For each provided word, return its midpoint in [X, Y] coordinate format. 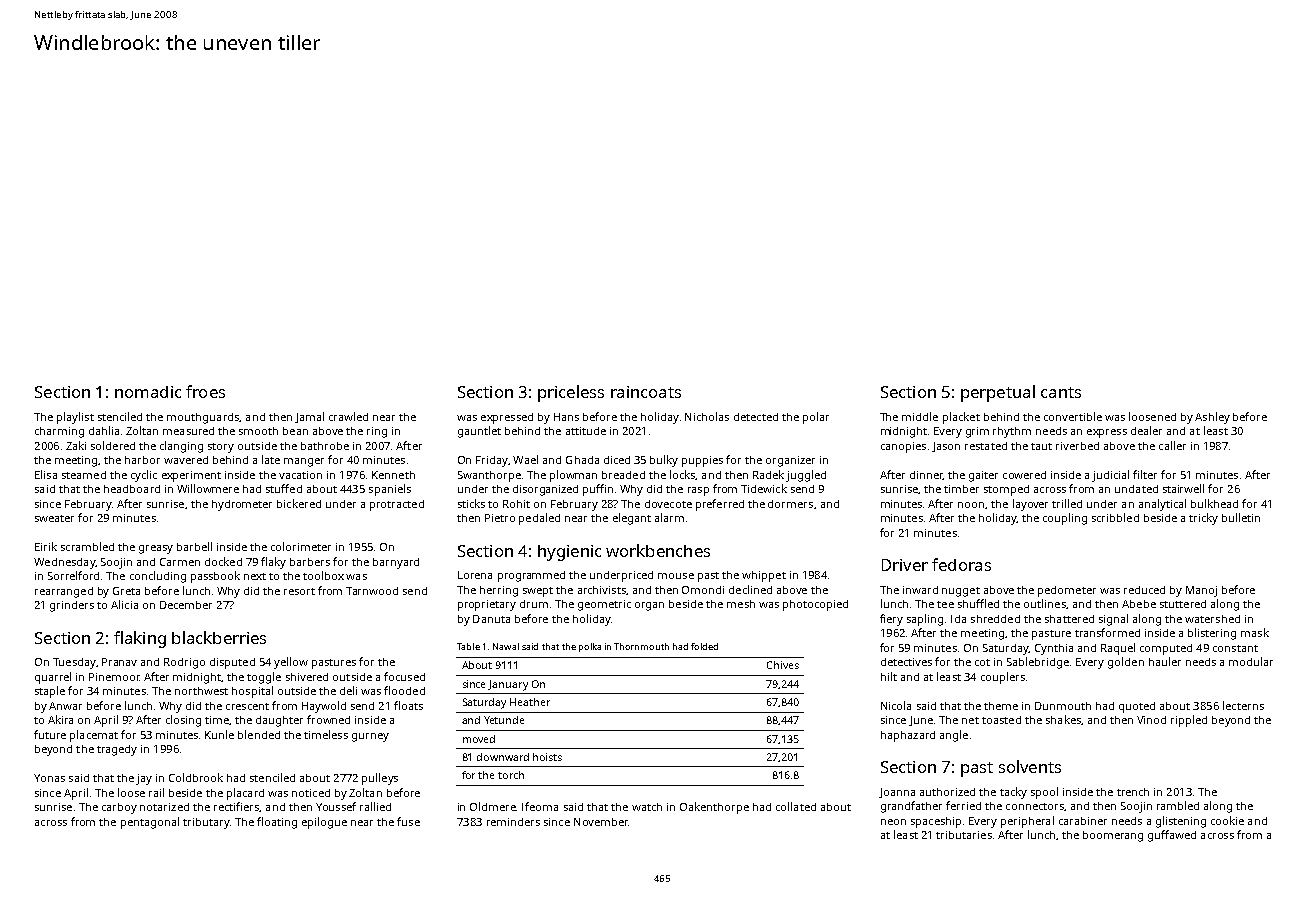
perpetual [998, 393]
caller [1172, 445]
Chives [783, 665]
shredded [995, 619]
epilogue [324, 823]
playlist [75, 418]
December [186, 605]
